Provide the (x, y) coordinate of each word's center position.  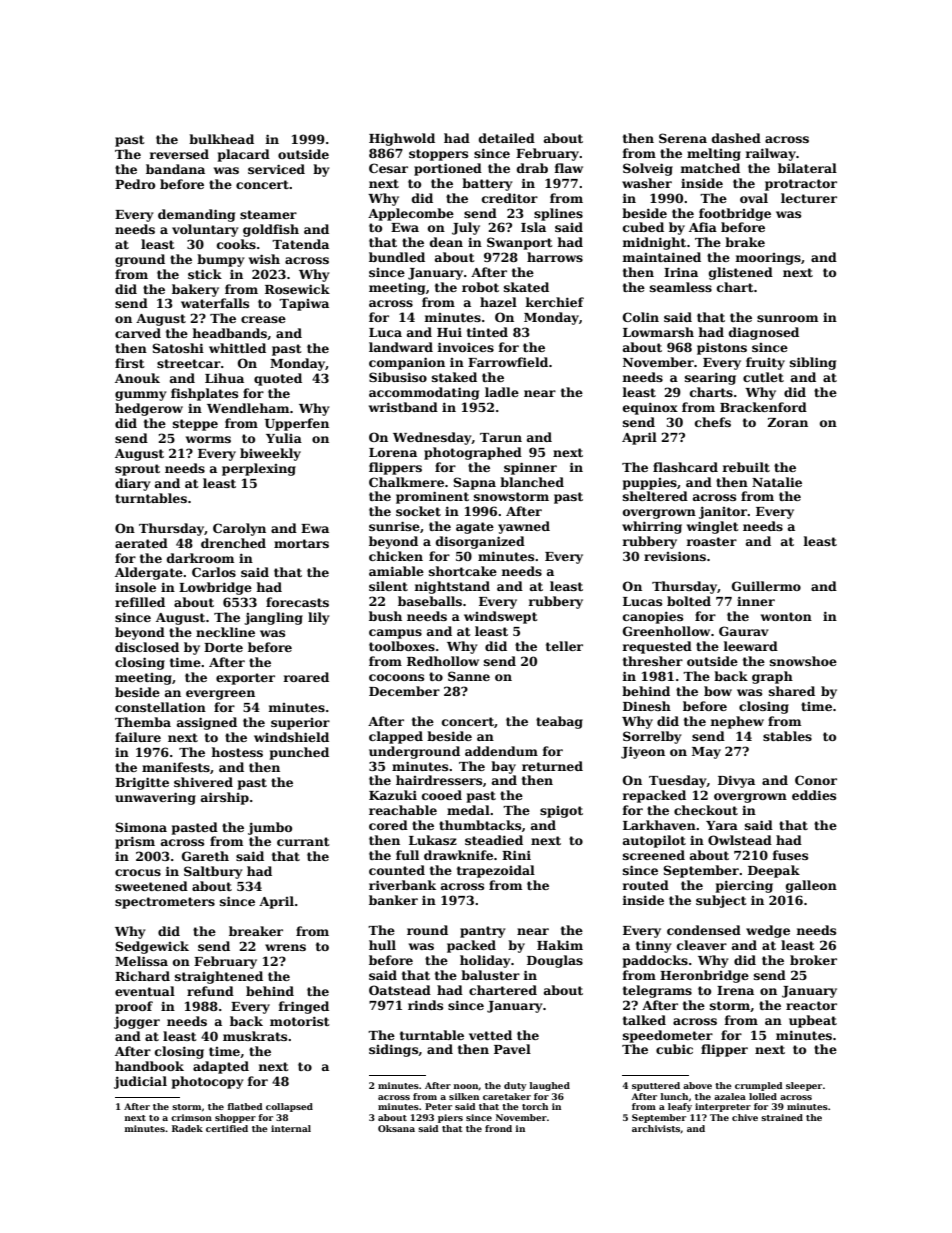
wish (264, 259)
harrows (555, 257)
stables (787, 736)
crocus (138, 872)
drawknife (458, 855)
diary (133, 484)
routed (645, 885)
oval (754, 198)
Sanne (469, 676)
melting (714, 154)
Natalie (777, 482)
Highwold (402, 139)
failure (138, 737)
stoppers (438, 155)
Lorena (393, 452)
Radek (187, 1128)
